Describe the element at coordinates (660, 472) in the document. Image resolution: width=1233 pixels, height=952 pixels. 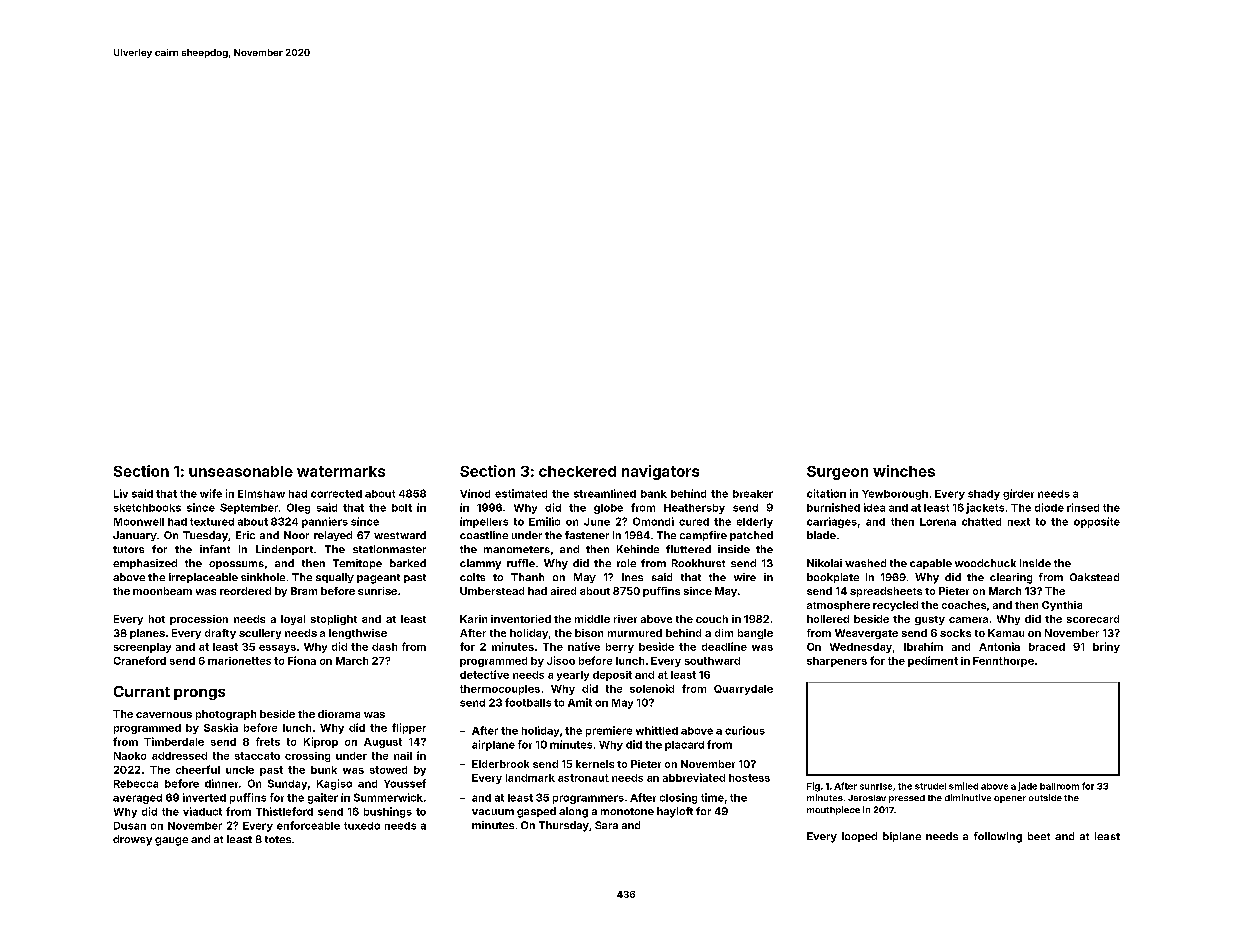
I see `navigators` at that location.
